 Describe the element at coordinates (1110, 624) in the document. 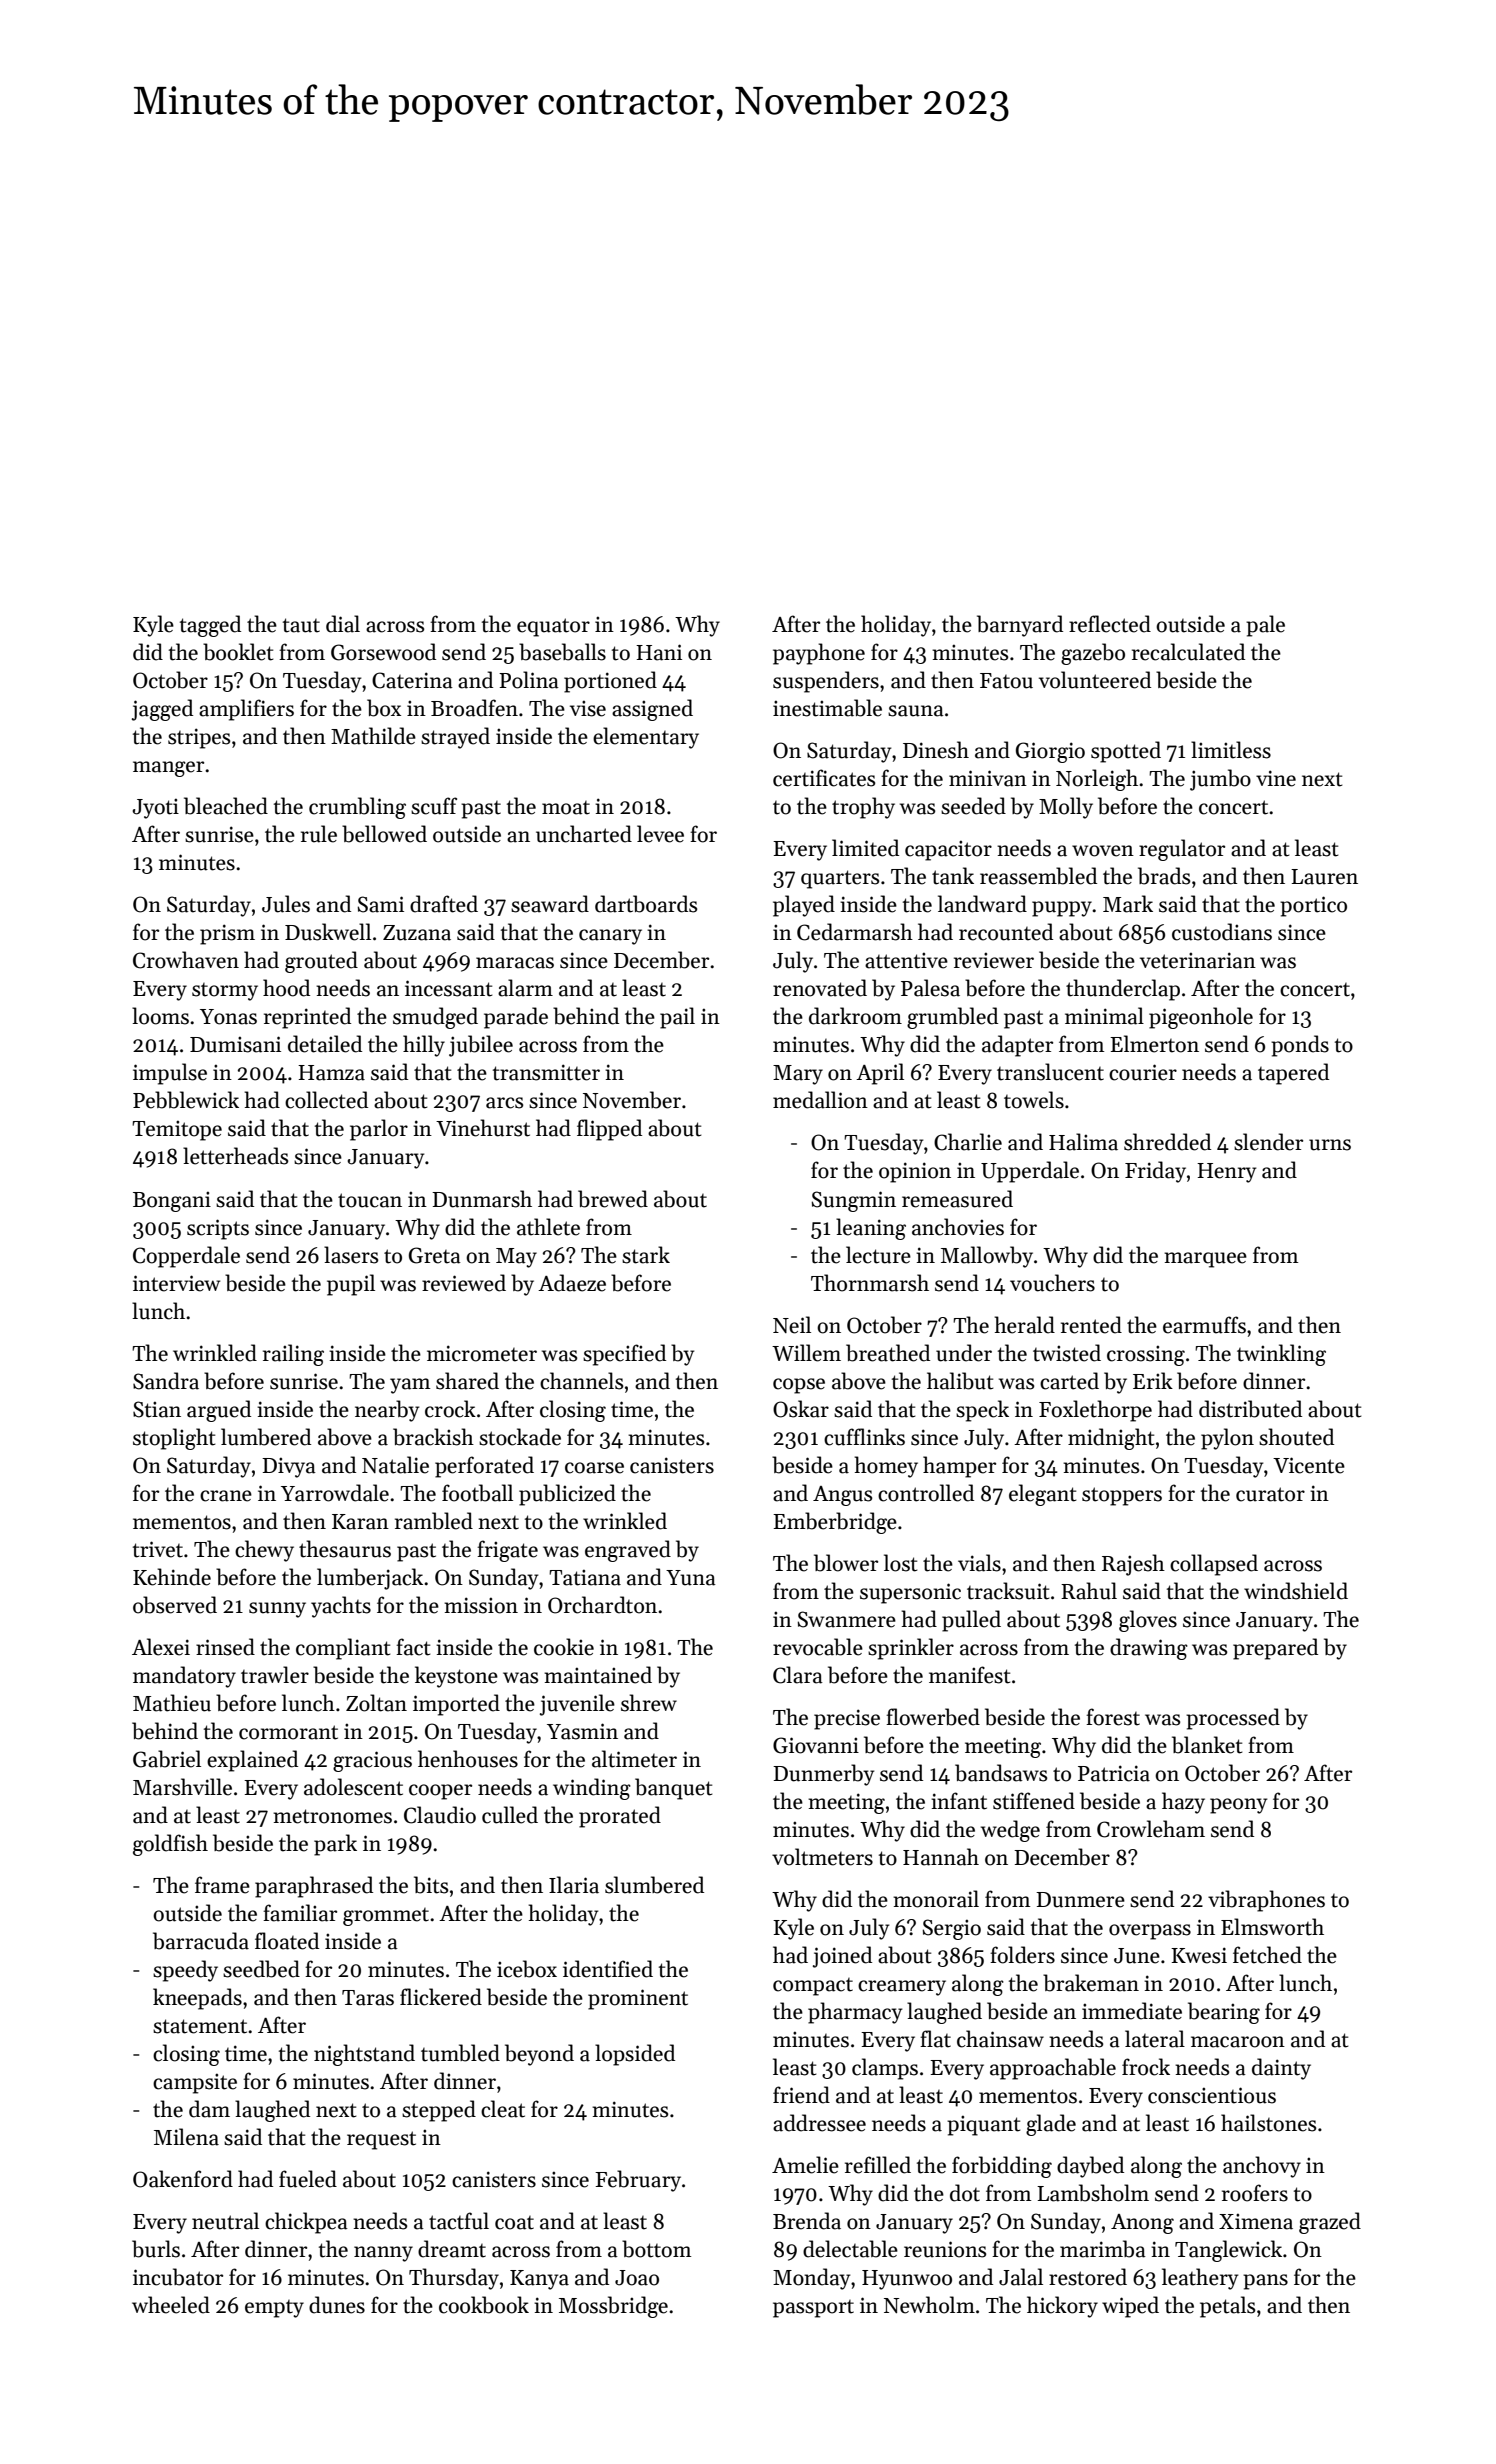

I see `reflected` at that location.
